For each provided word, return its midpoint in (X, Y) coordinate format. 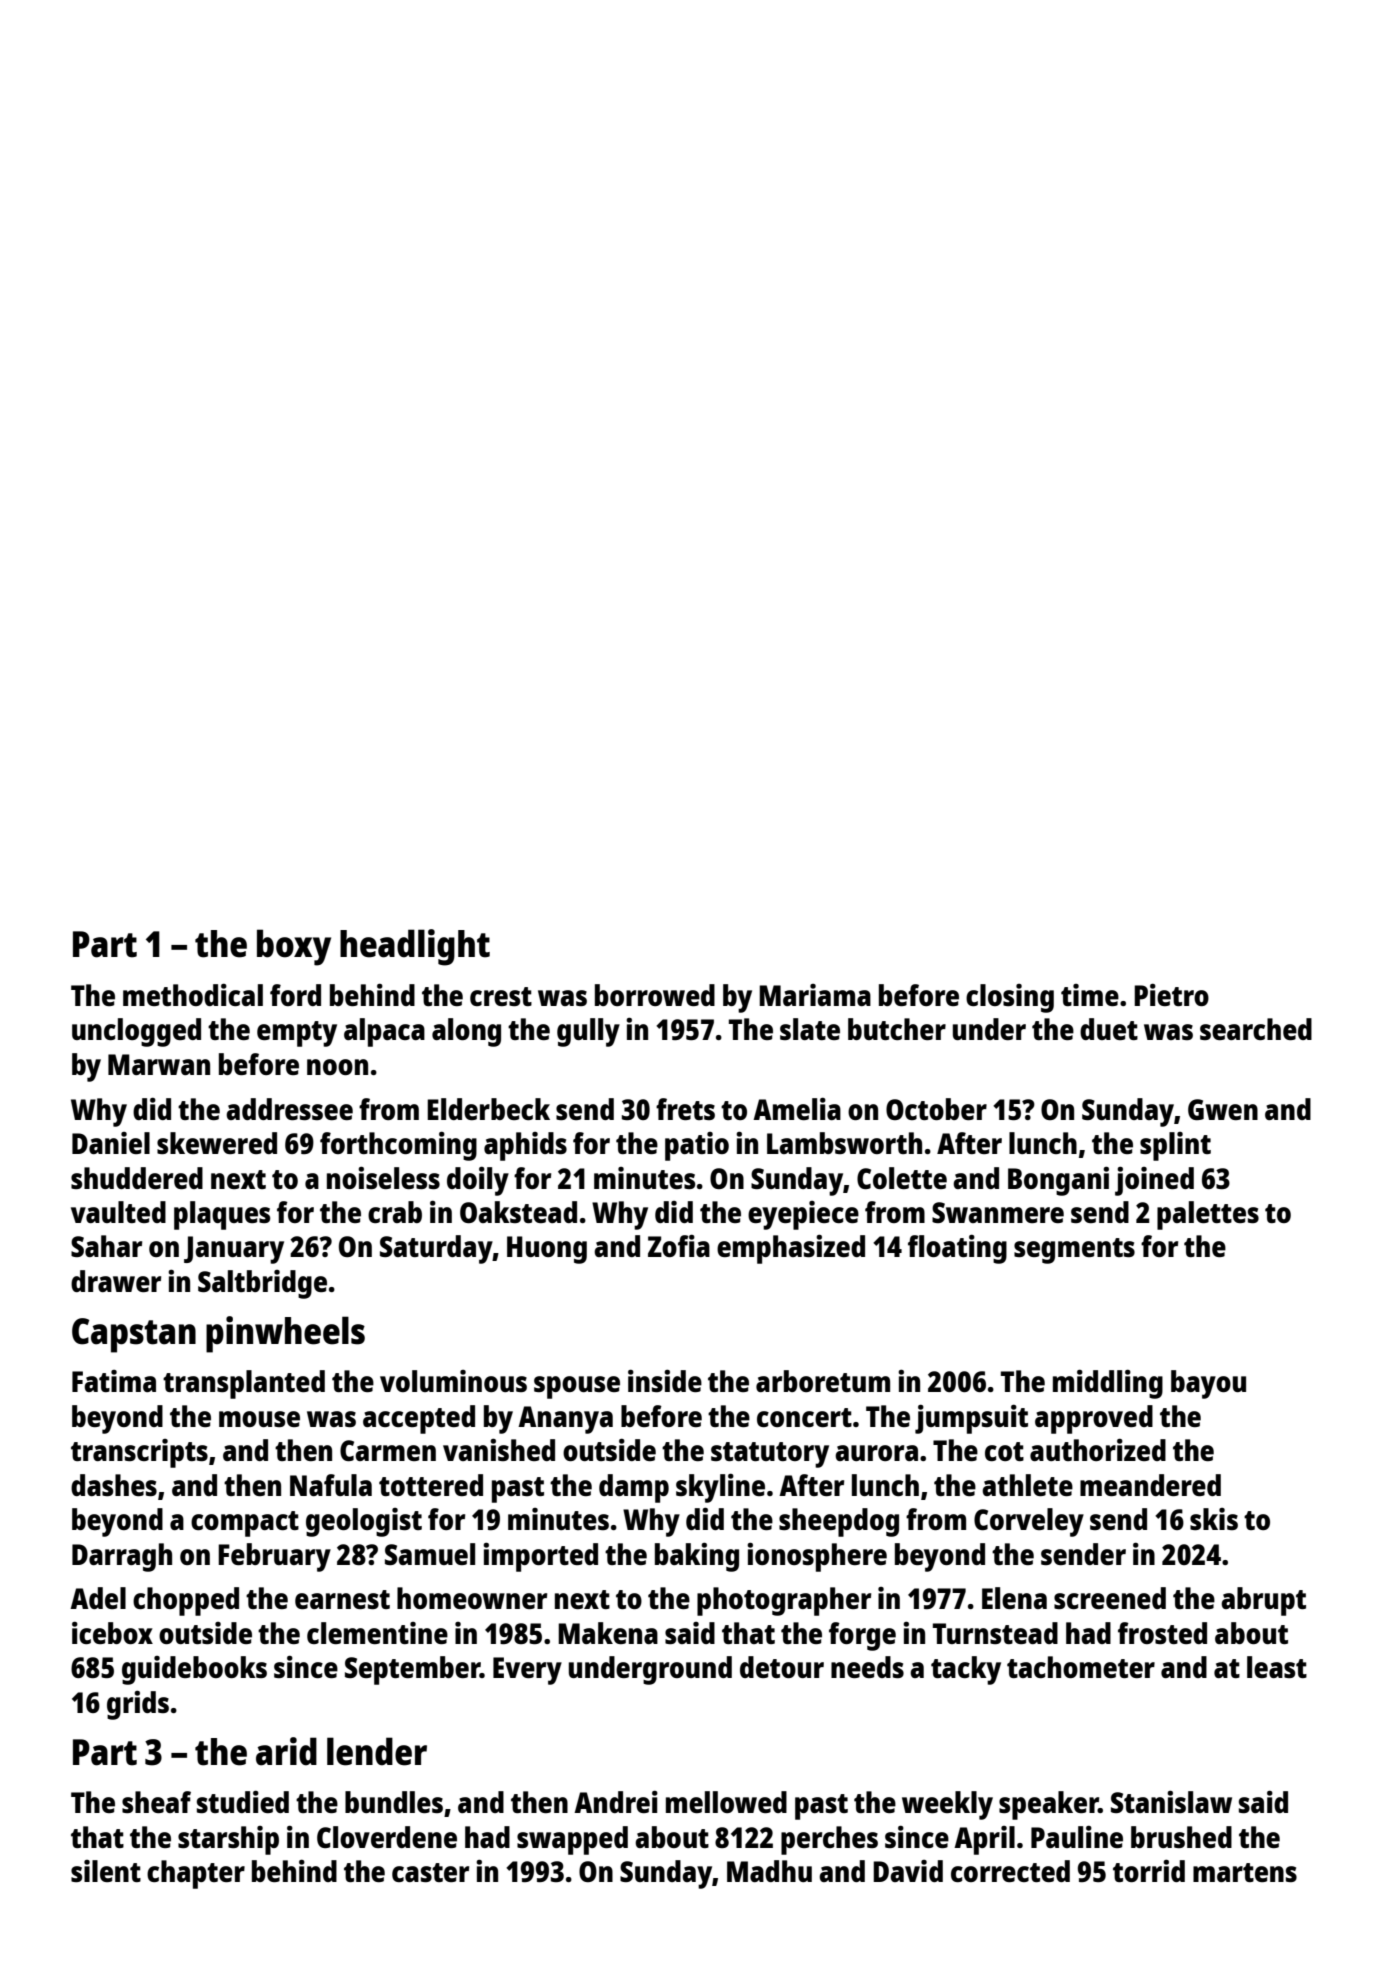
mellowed (726, 1802)
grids (138, 1705)
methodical (193, 995)
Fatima (114, 1381)
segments (1074, 1251)
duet (1109, 1029)
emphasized (791, 1249)
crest (501, 996)
